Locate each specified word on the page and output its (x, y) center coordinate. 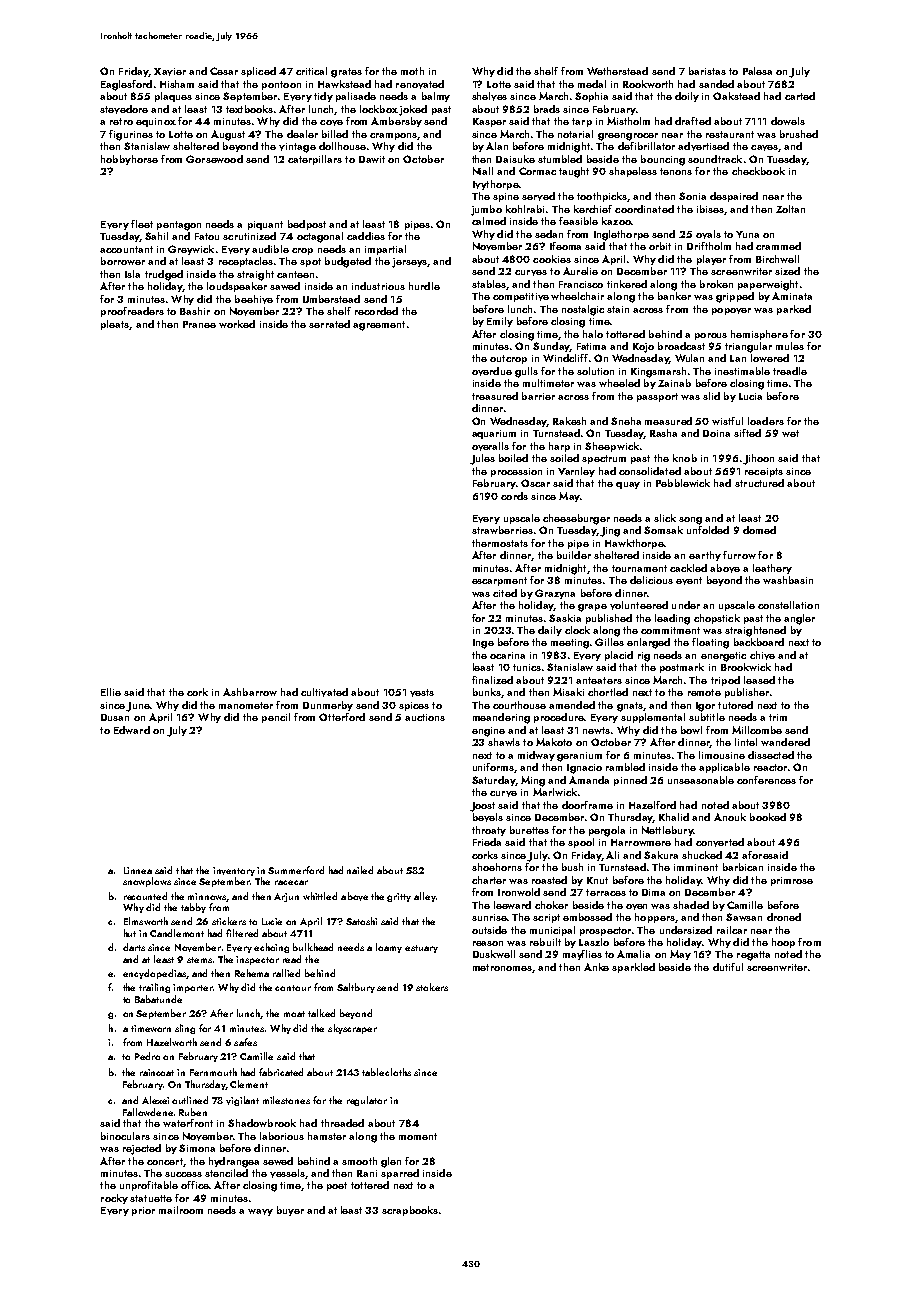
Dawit (372, 159)
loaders (766, 421)
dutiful (728, 967)
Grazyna (555, 594)
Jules (482, 459)
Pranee (199, 324)
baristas (707, 71)
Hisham (177, 84)
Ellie (111, 692)
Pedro (147, 1056)
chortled (608, 692)
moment (418, 1136)
